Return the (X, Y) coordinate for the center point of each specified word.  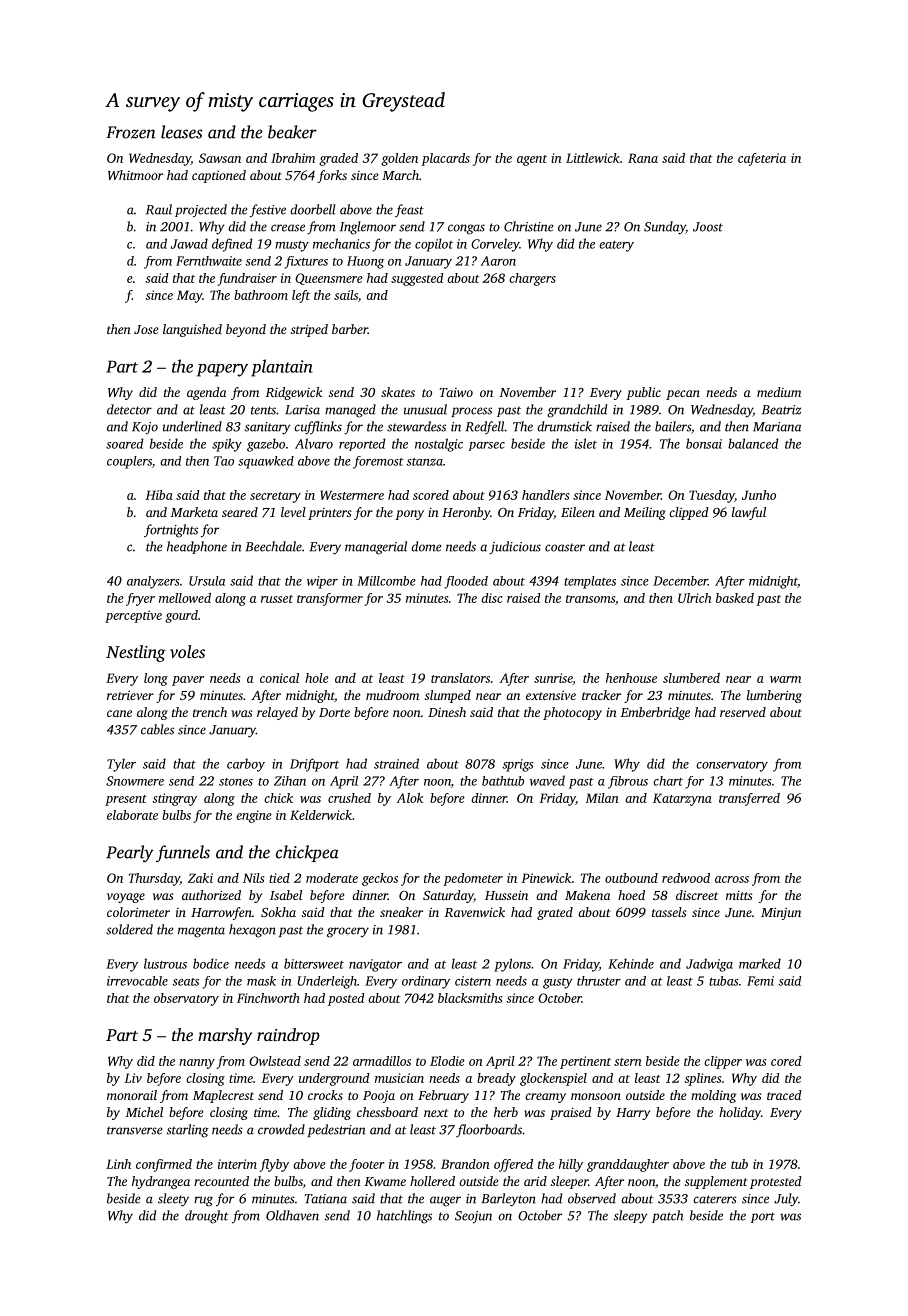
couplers (129, 462)
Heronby (466, 513)
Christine (528, 226)
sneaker (401, 912)
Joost (708, 227)
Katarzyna (682, 799)
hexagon (252, 931)
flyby (274, 1165)
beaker (292, 132)
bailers (673, 426)
